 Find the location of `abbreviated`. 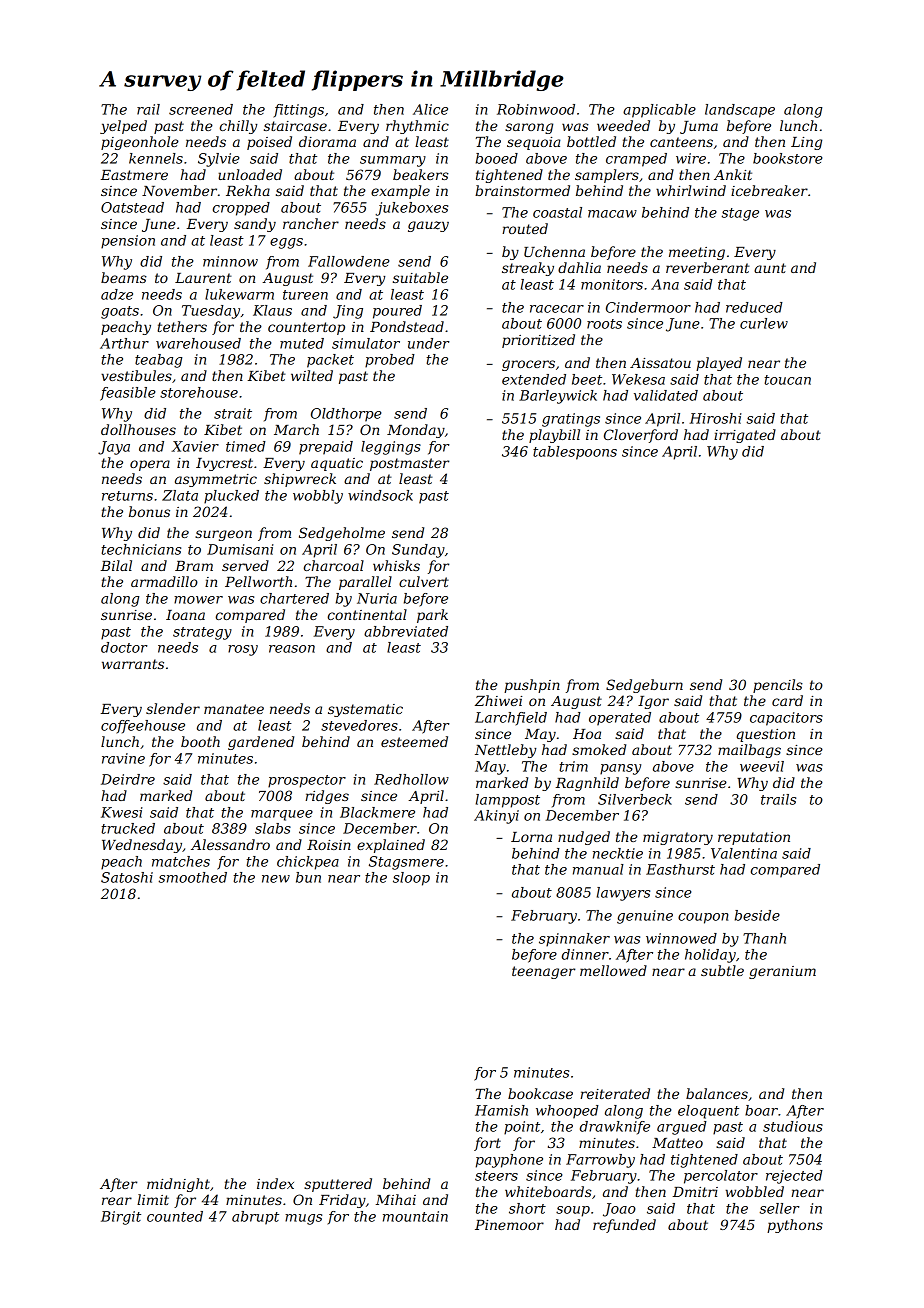

abbreviated is located at coordinates (406, 631).
